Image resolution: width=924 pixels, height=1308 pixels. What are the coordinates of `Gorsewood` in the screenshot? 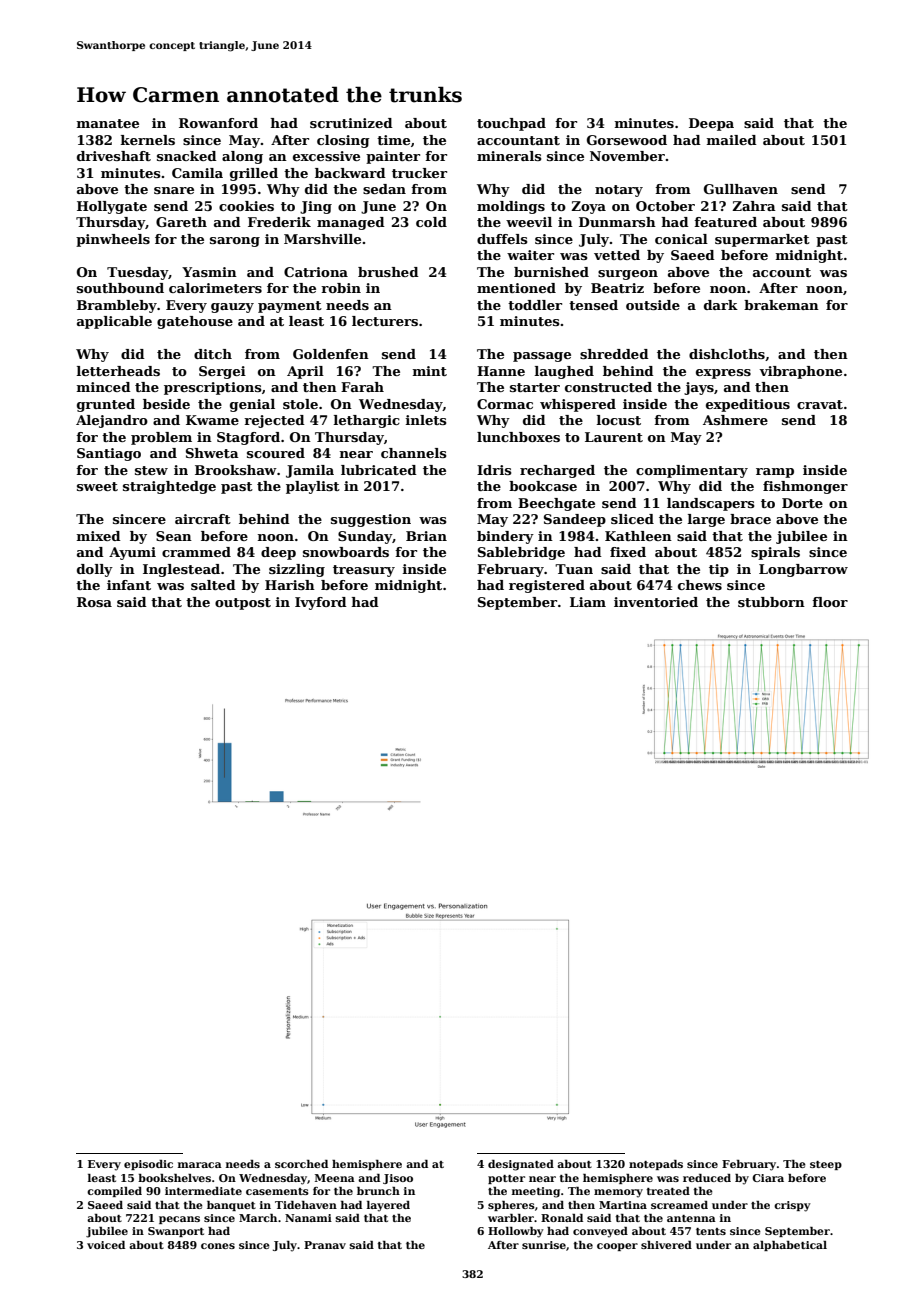 It's located at (627, 140).
